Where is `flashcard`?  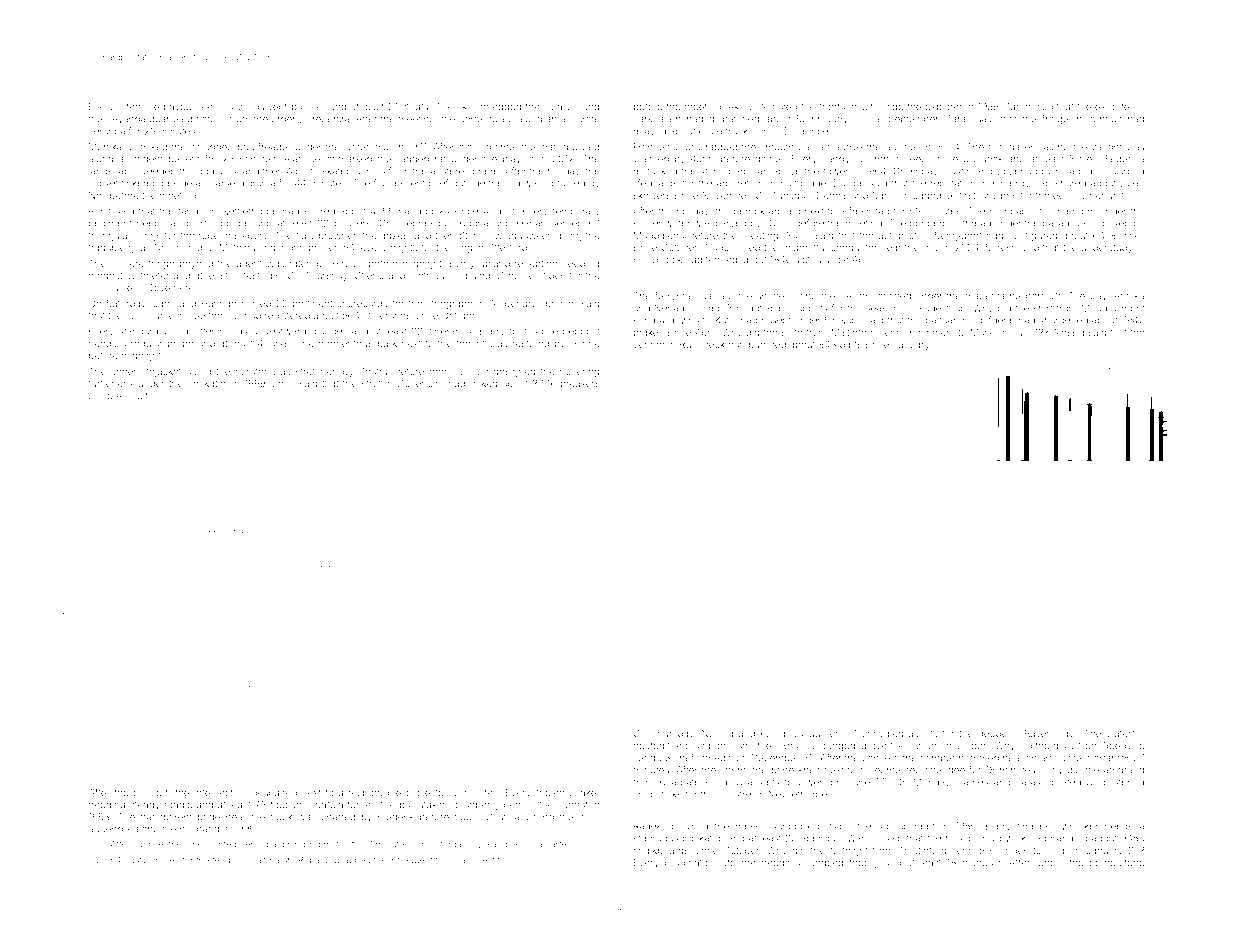
flashcard is located at coordinates (454, 860).
